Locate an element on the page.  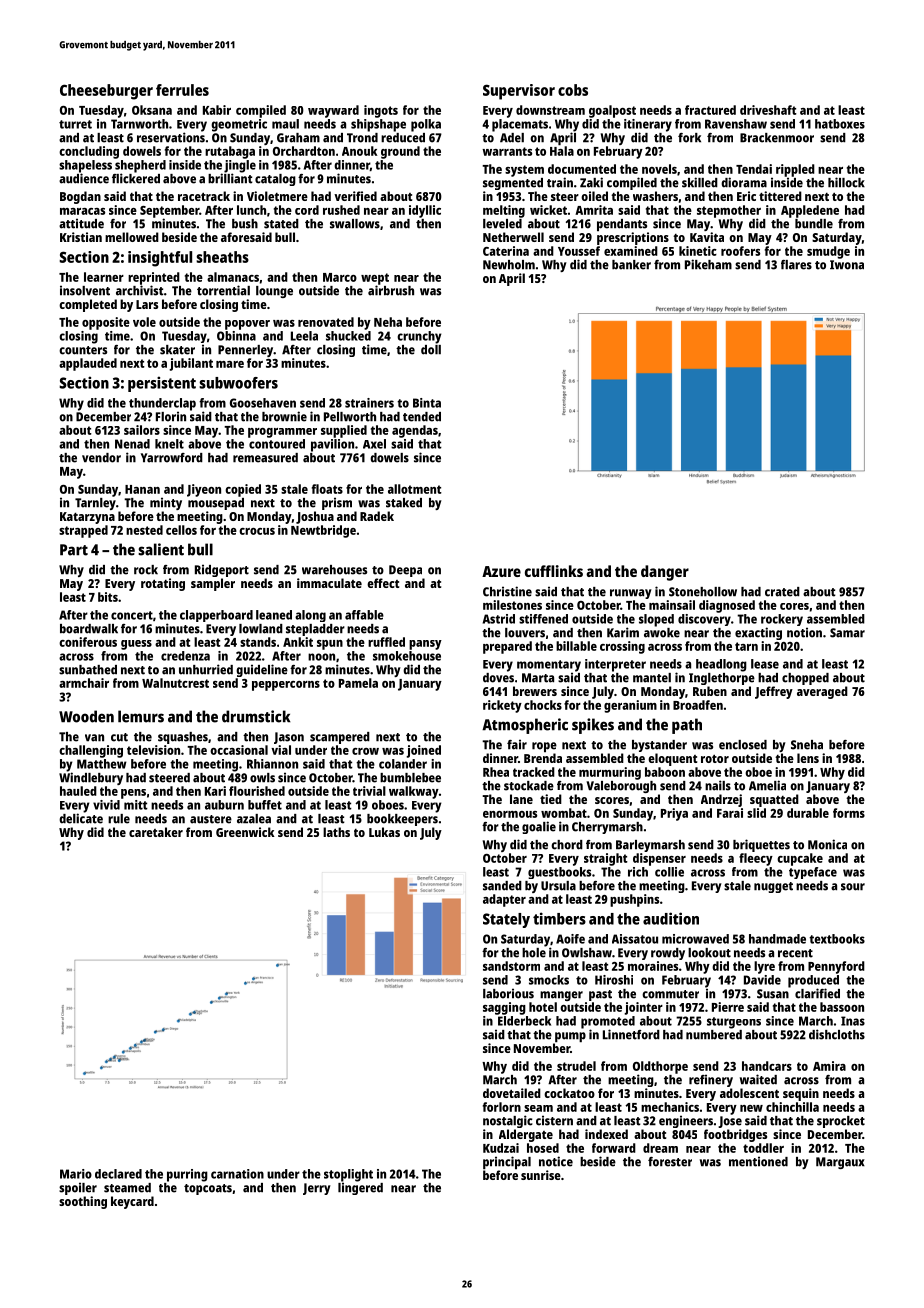
Iwona is located at coordinates (847, 265).
